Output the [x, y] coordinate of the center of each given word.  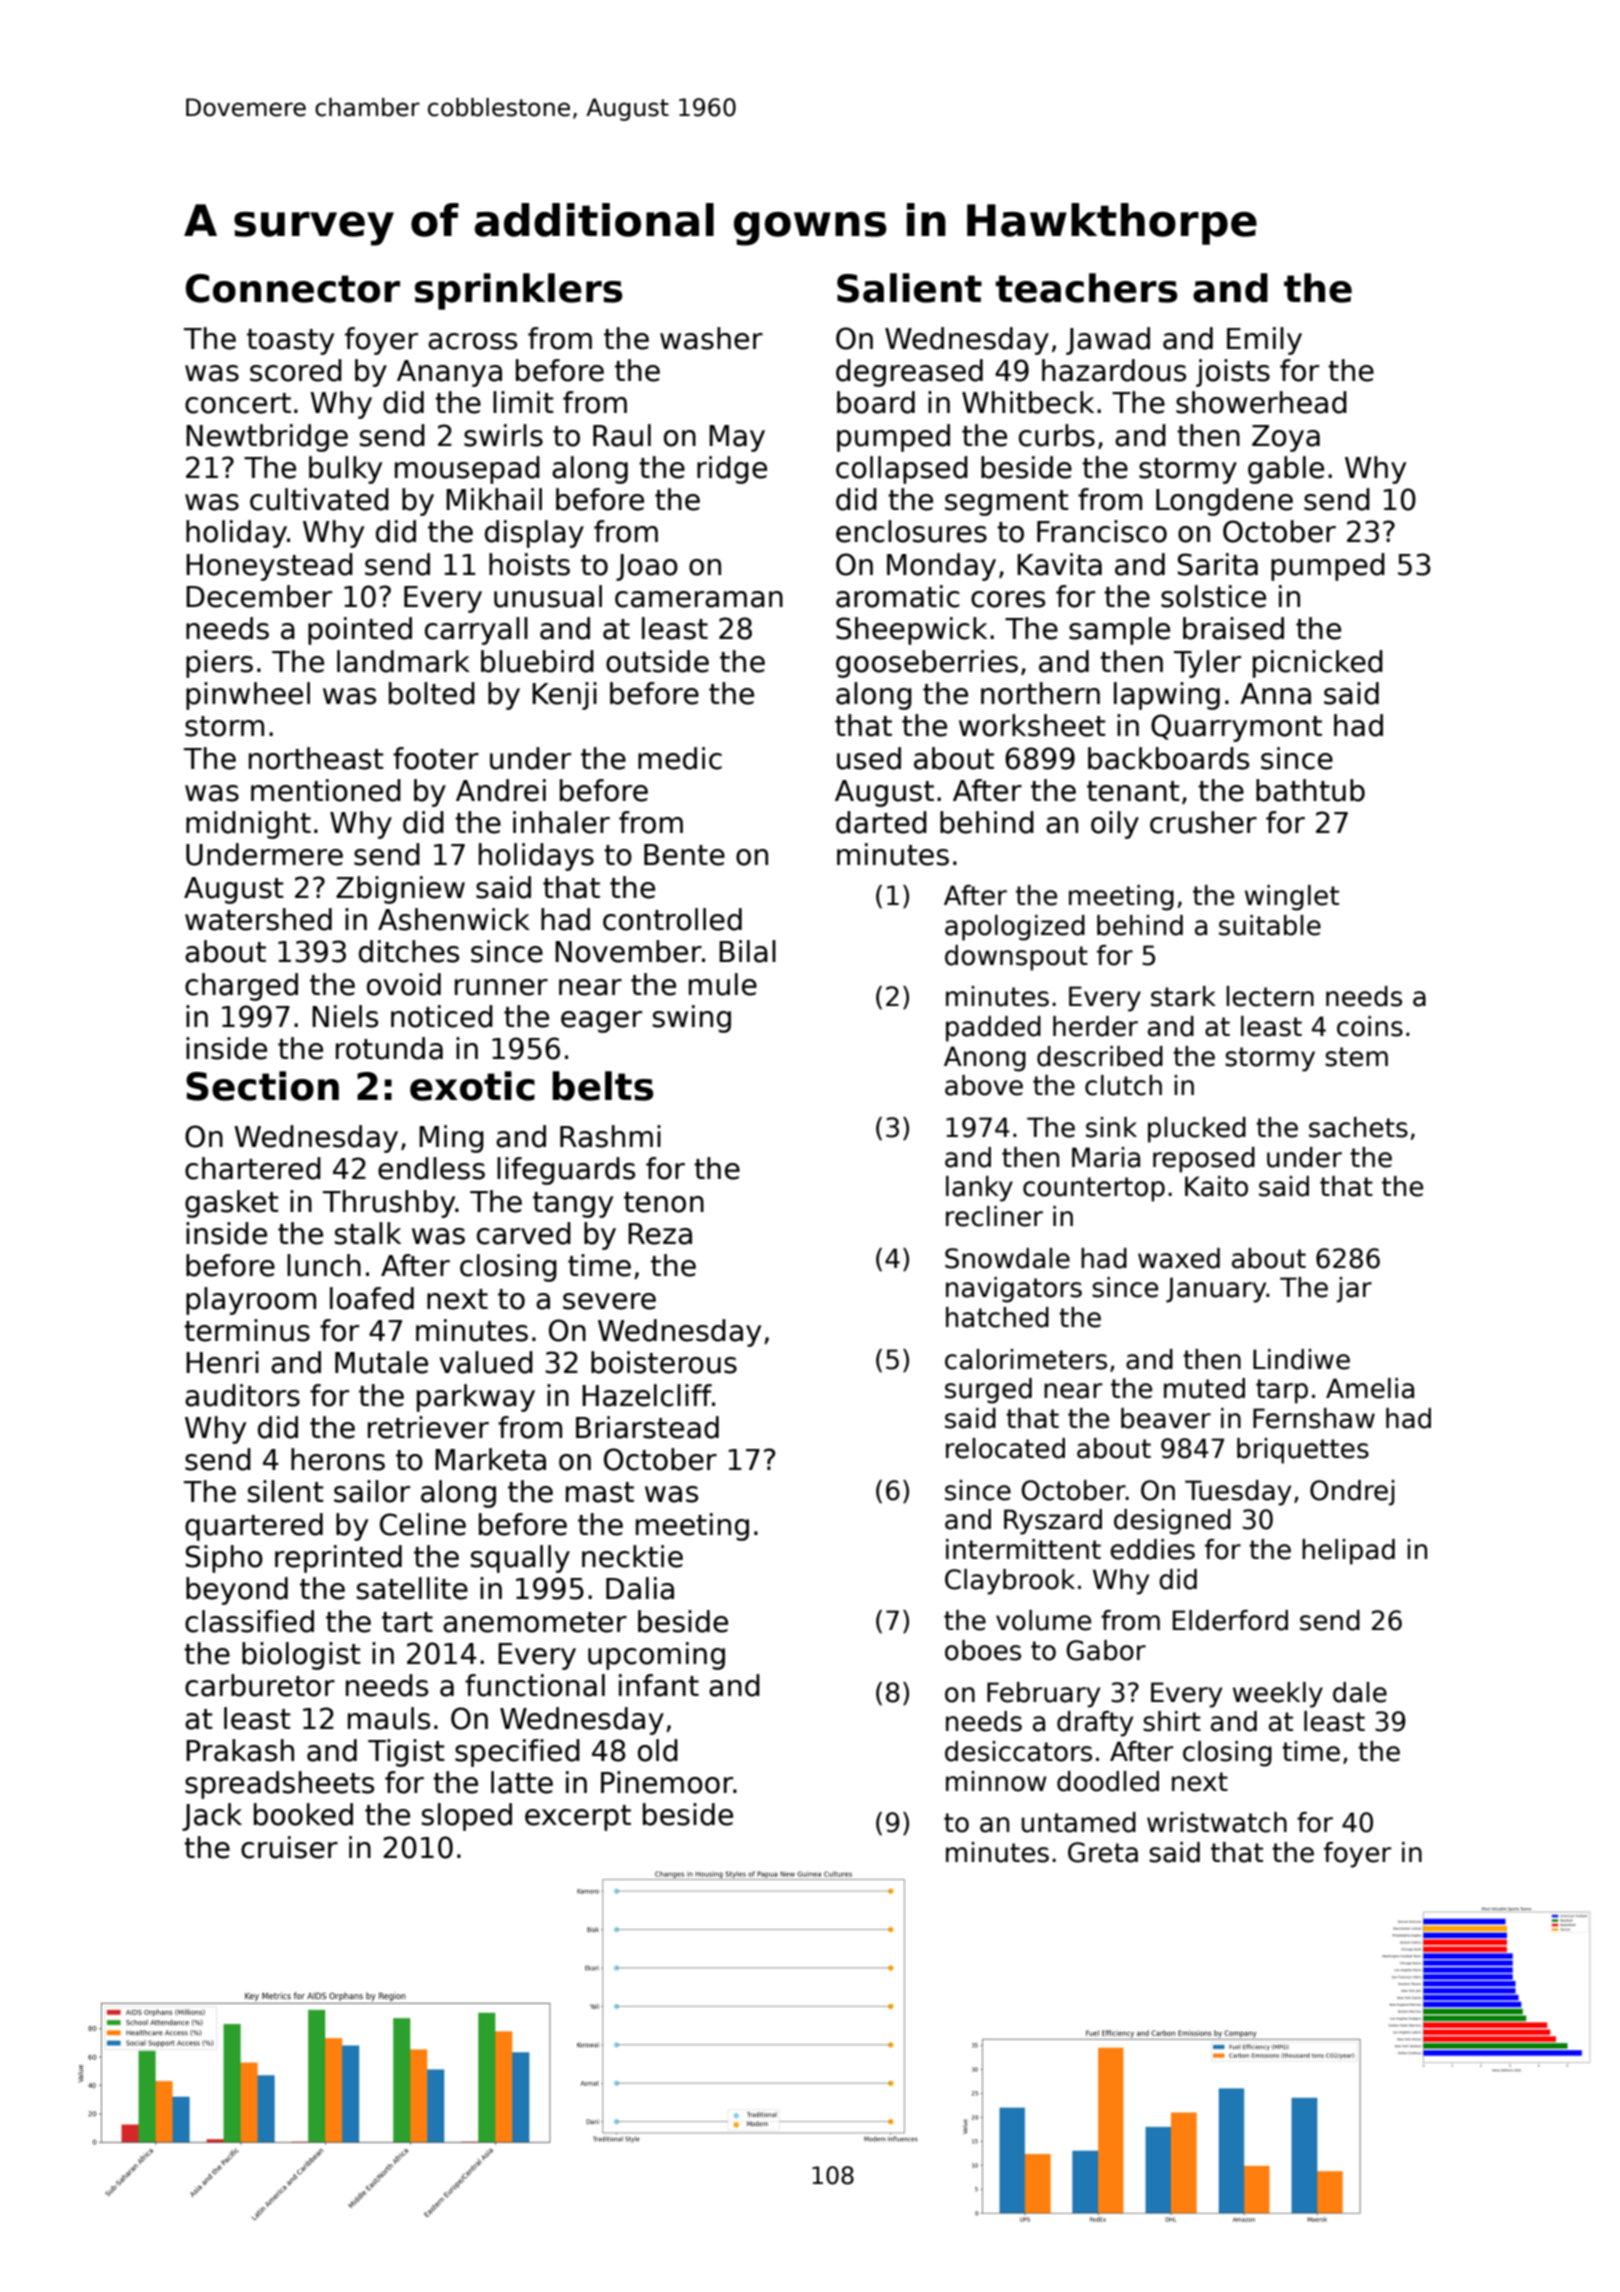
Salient [909, 288]
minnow [996, 1781]
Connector [293, 288]
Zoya [1286, 438]
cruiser [289, 1847]
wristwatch [1217, 1822]
